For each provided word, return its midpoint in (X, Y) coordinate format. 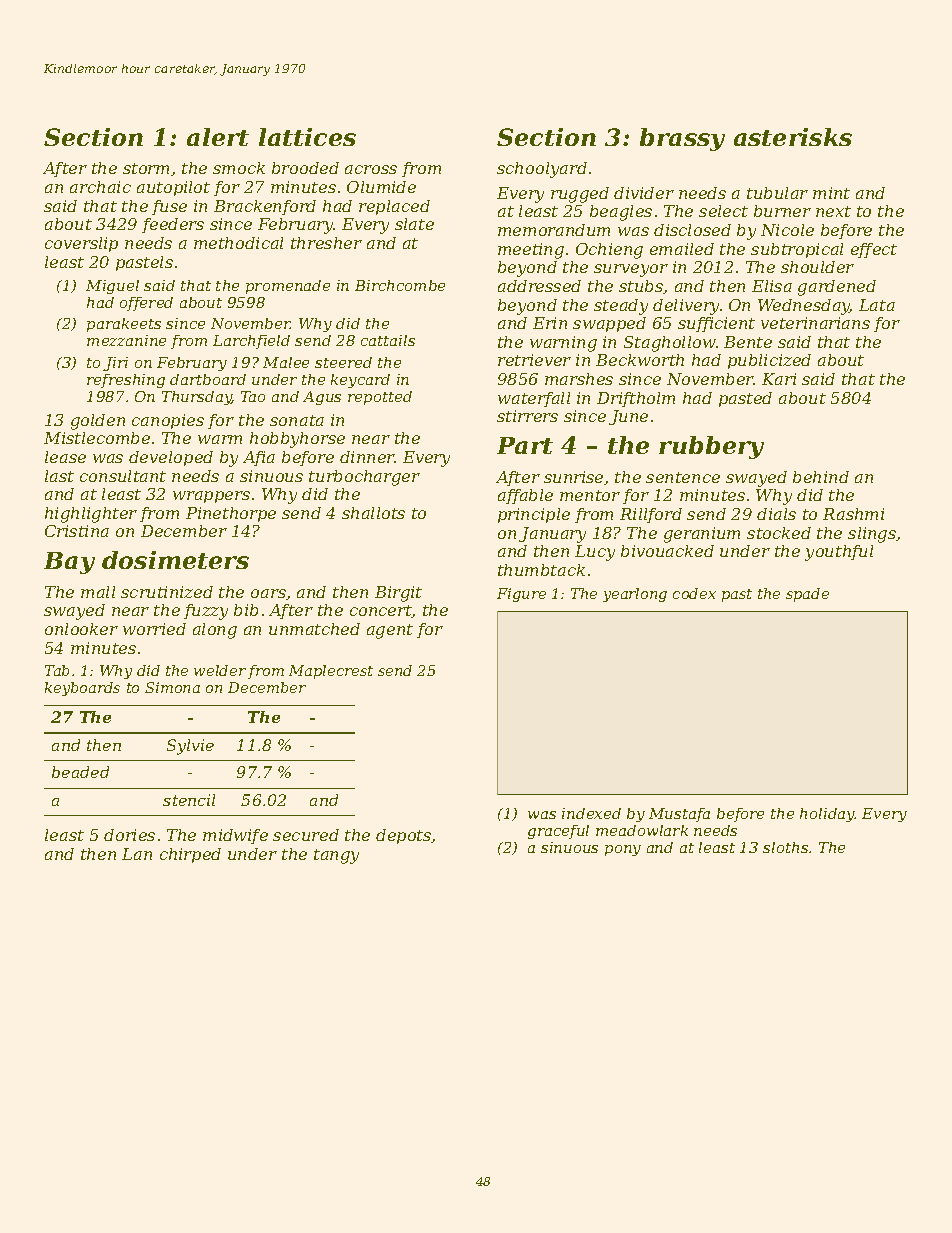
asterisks (793, 137)
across (371, 169)
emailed (682, 249)
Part (525, 445)
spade (807, 595)
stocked (779, 533)
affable (525, 496)
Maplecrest (331, 672)
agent (390, 631)
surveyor (631, 270)
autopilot (173, 188)
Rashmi (853, 514)
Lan (137, 854)
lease (65, 457)
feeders (173, 225)
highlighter (91, 515)
